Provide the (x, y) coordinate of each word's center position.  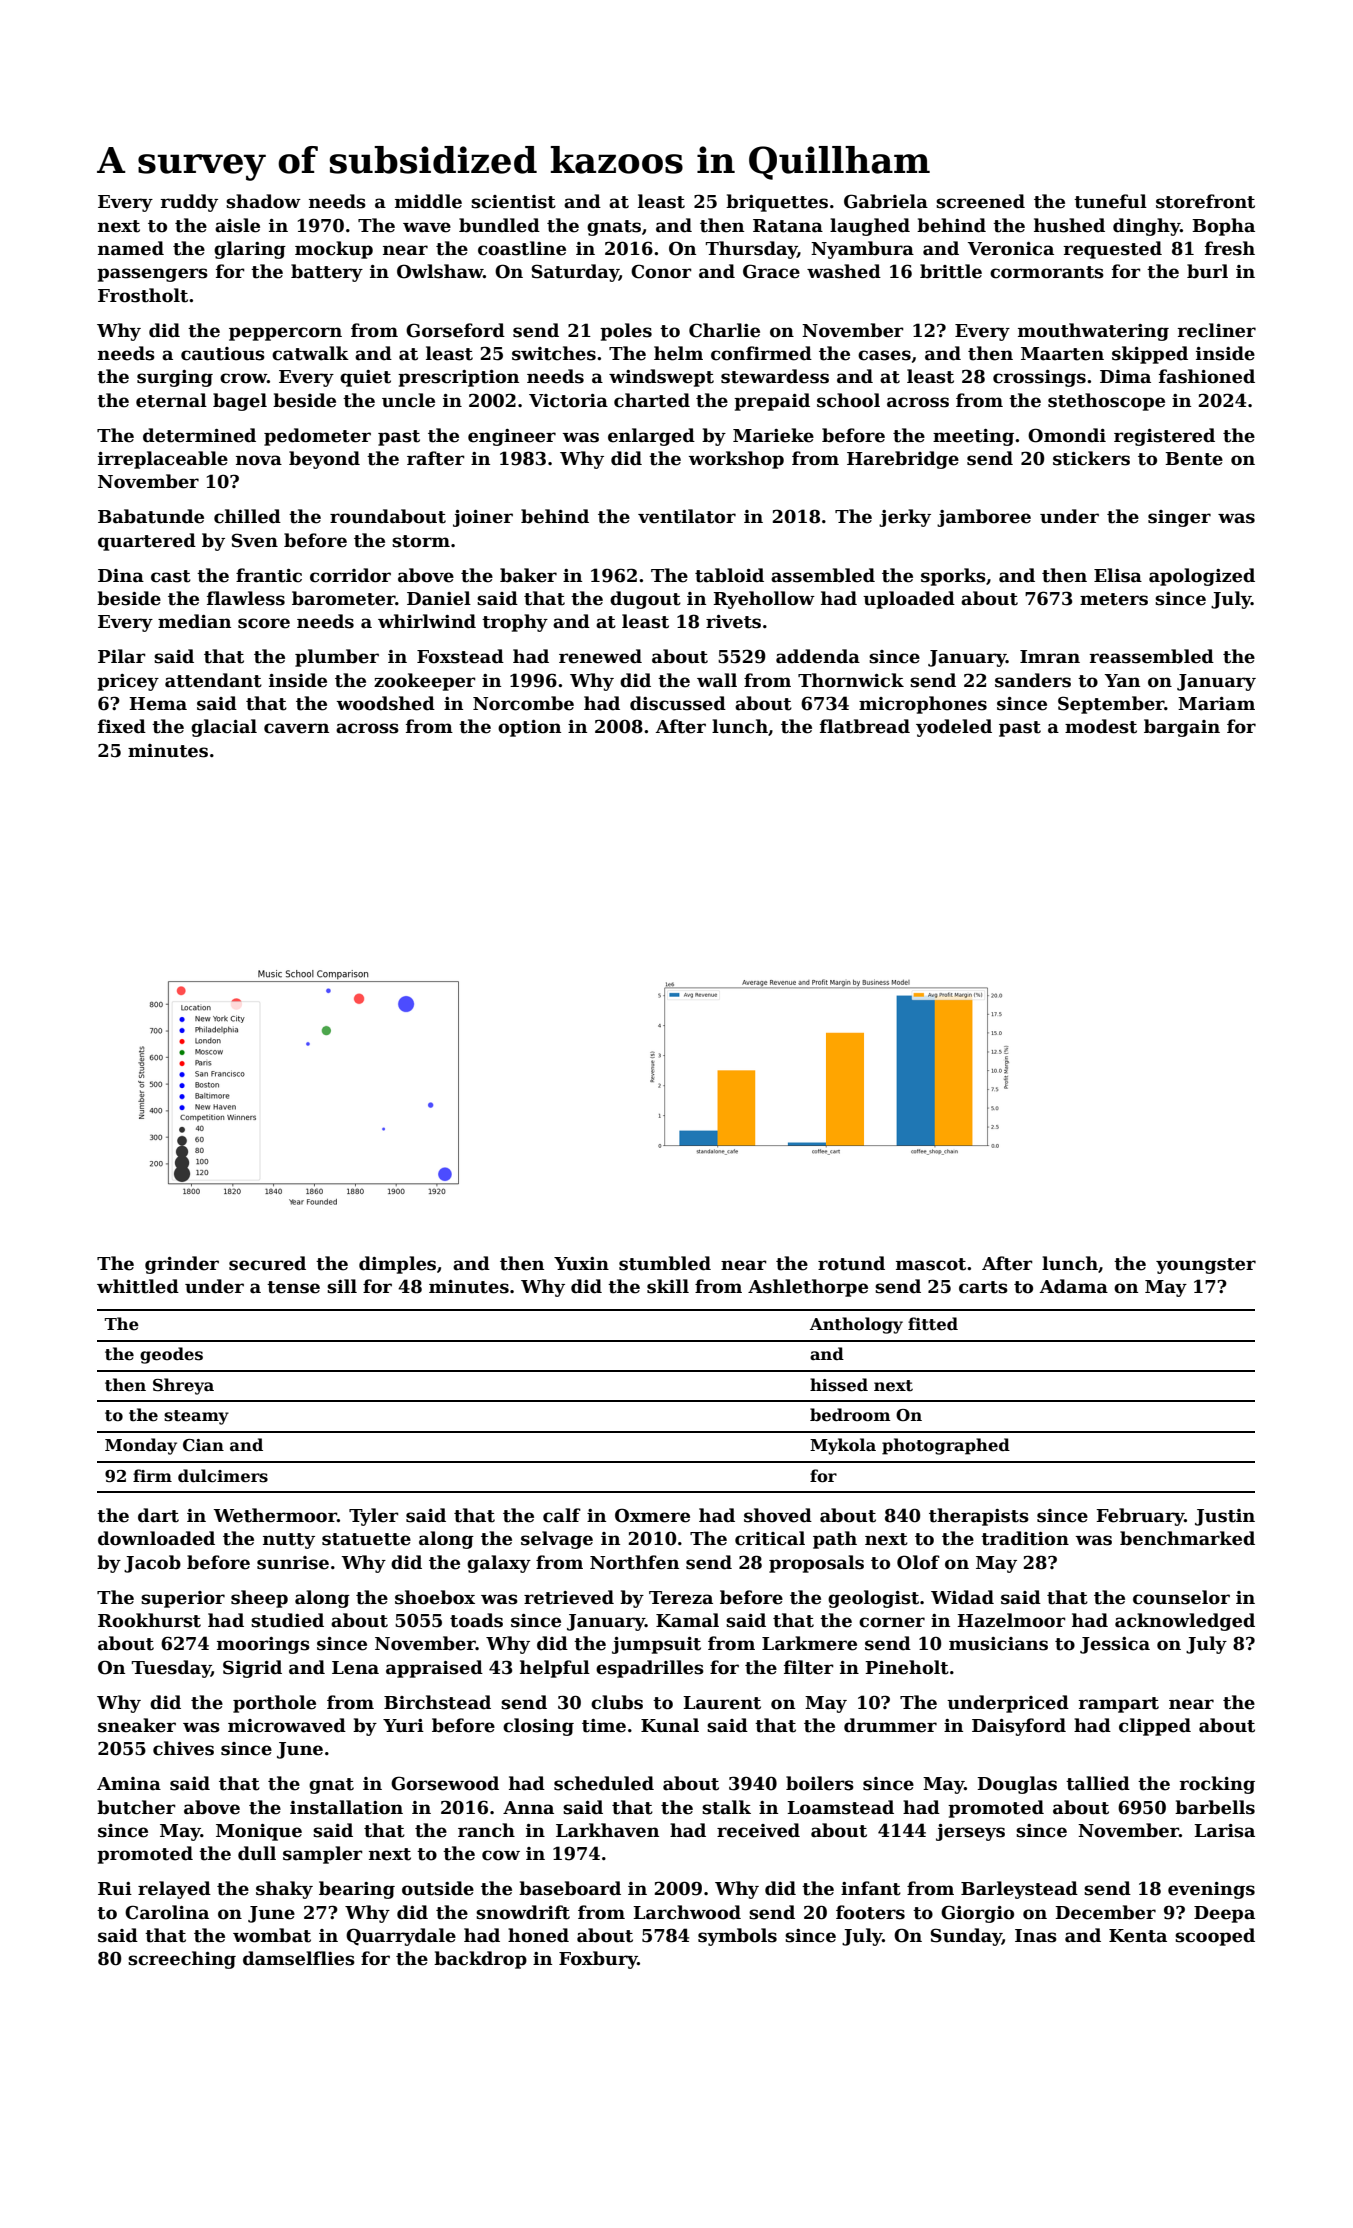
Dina (121, 576)
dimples (397, 1265)
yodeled (954, 728)
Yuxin (581, 1264)
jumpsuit (656, 1645)
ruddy (189, 203)
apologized (1202, 577)
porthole (274, 1704)
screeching (182, 1960)
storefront (1205, 201)
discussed (678, 703)
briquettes (777, 203)
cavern (296, 728)
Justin (1225, 1517)
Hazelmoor (1011, 1620)
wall (717, 680)
